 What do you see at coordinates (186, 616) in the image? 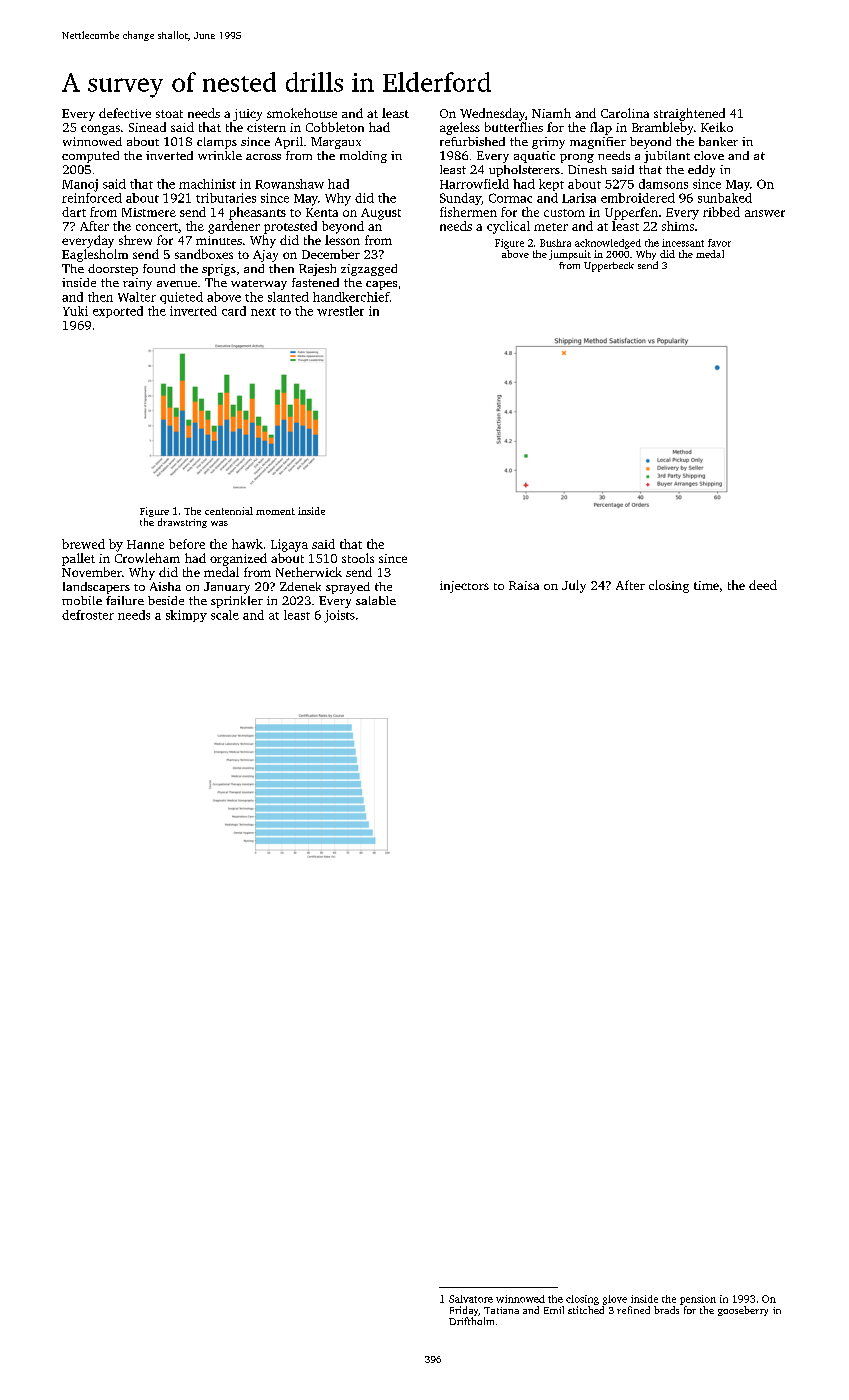
I see `skimpy` at bounding box center [186, 616].
